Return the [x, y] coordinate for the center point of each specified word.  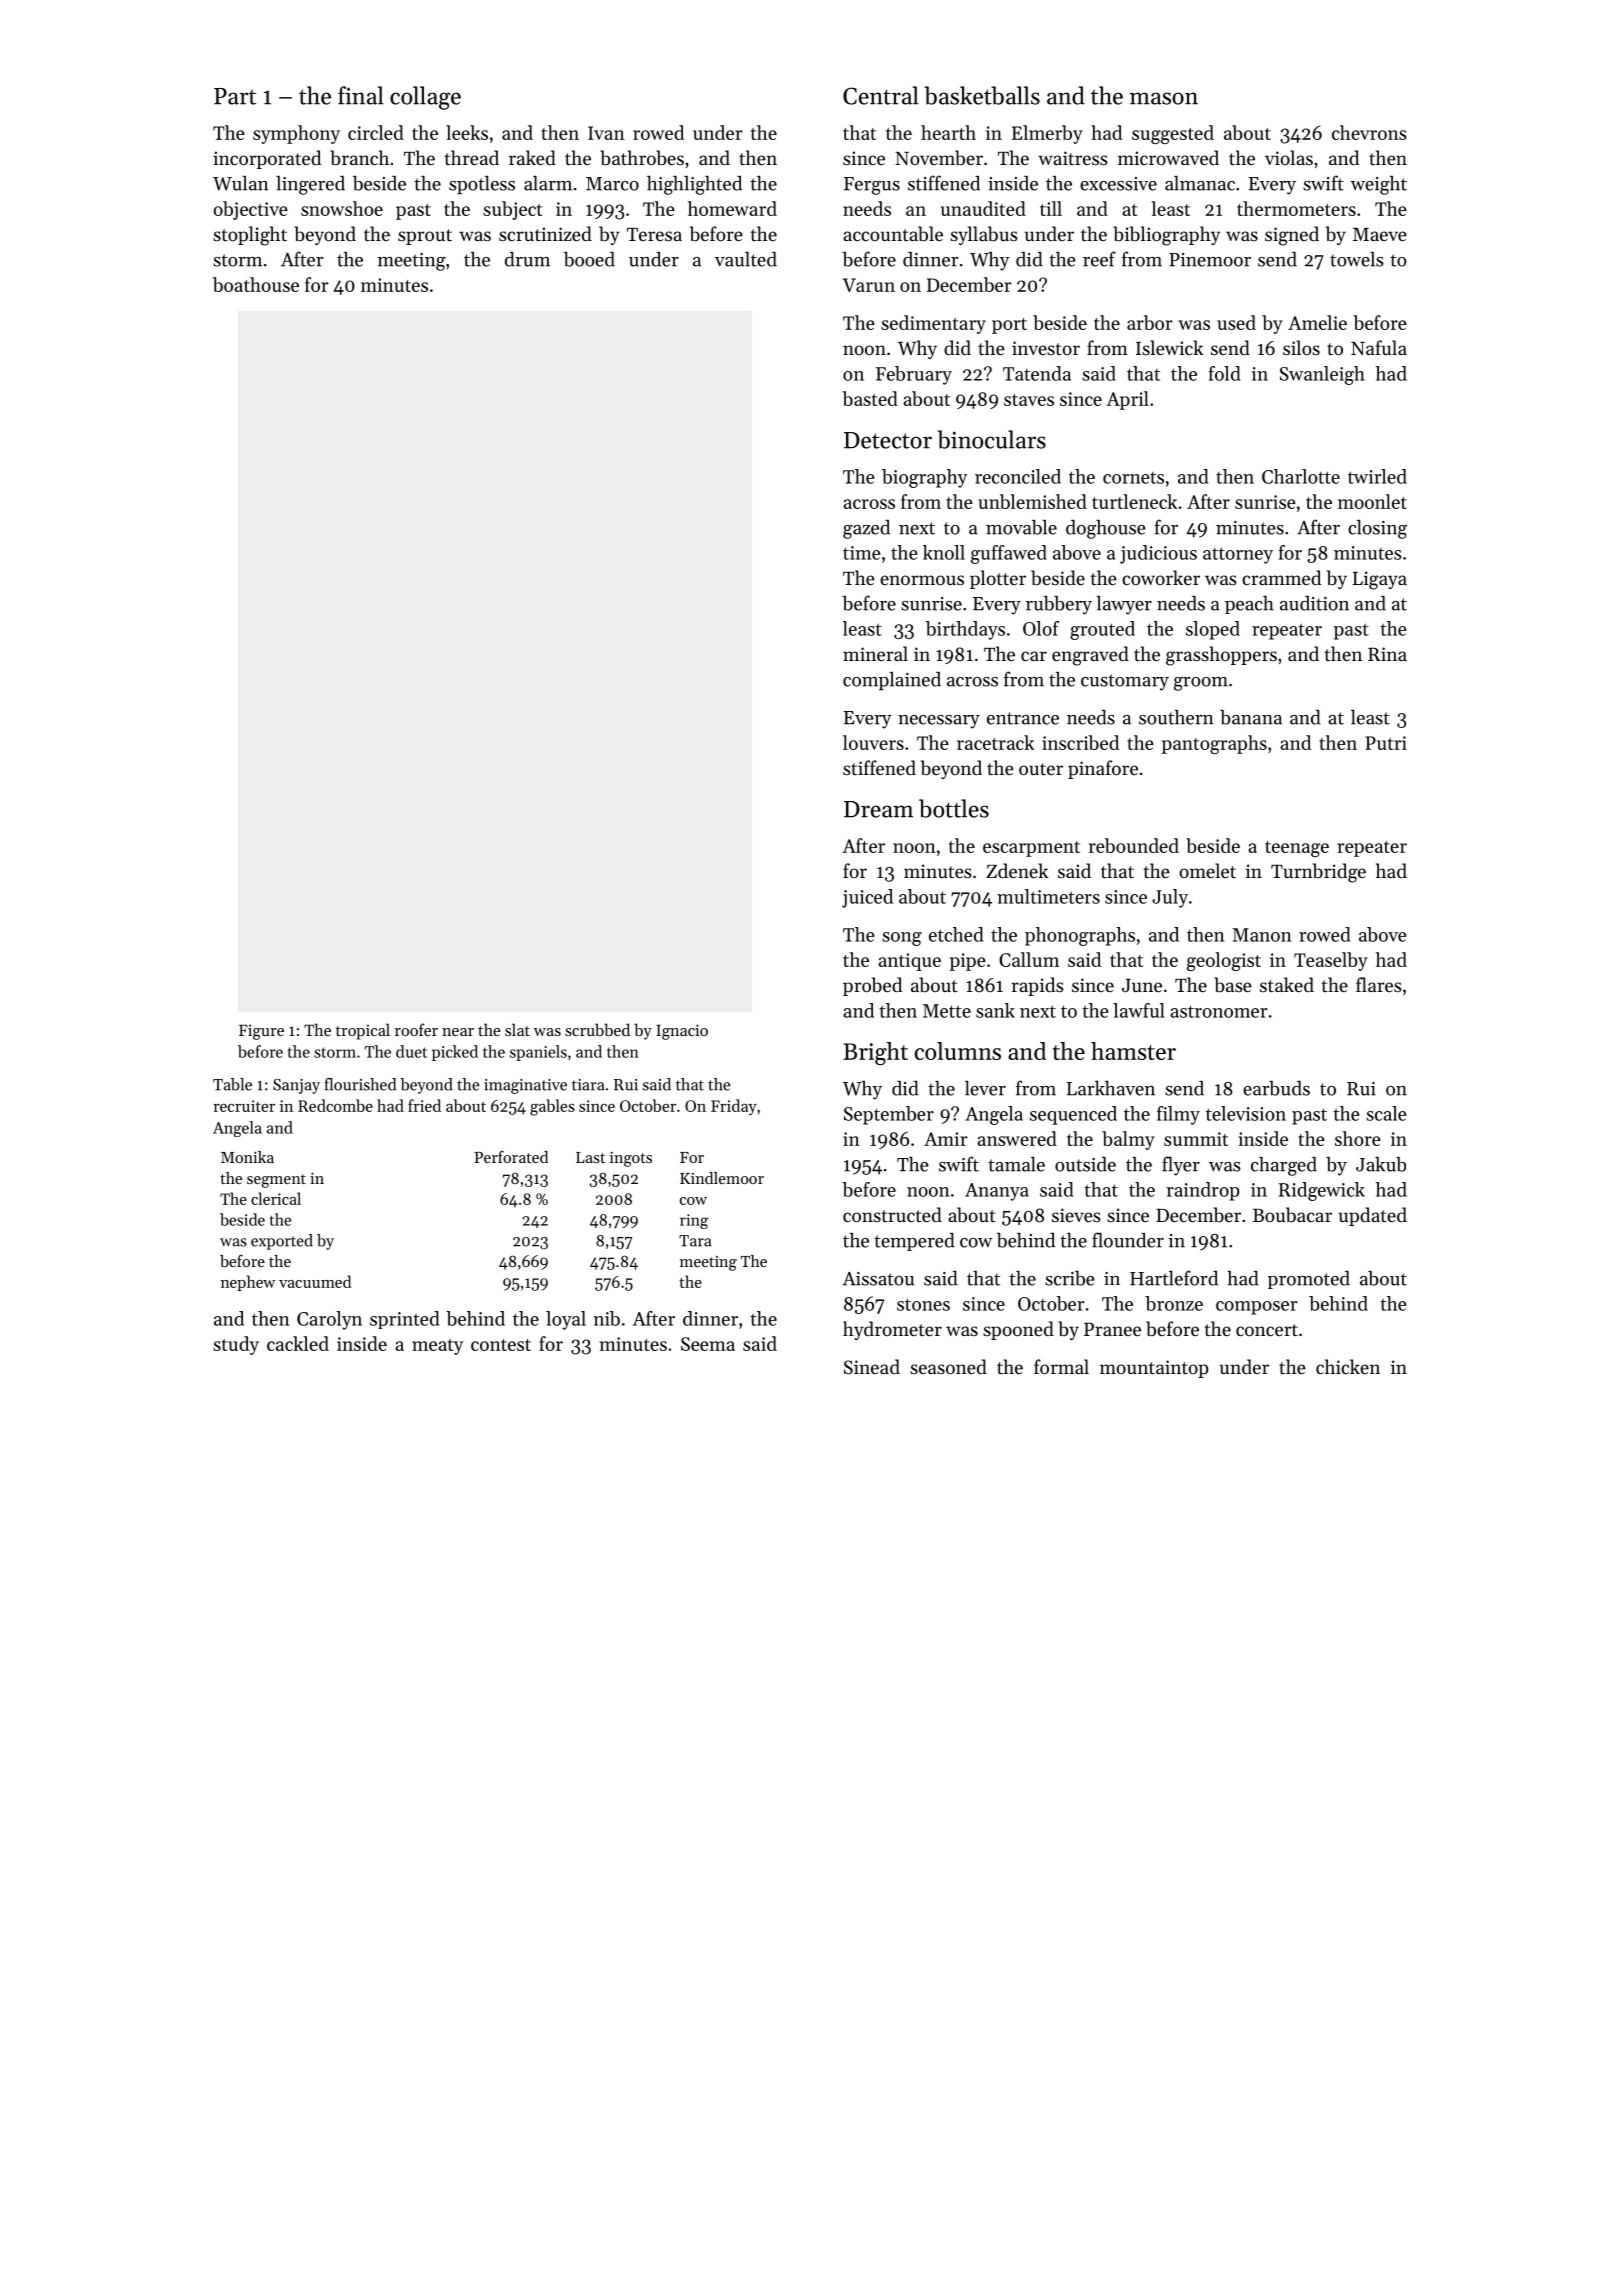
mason [1164, 98]
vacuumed [315, 1281]
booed [589, 259]
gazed [866, 529]
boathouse [256, 284]
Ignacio [682, 1032]
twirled [1377, 476]
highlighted [694, 185]
